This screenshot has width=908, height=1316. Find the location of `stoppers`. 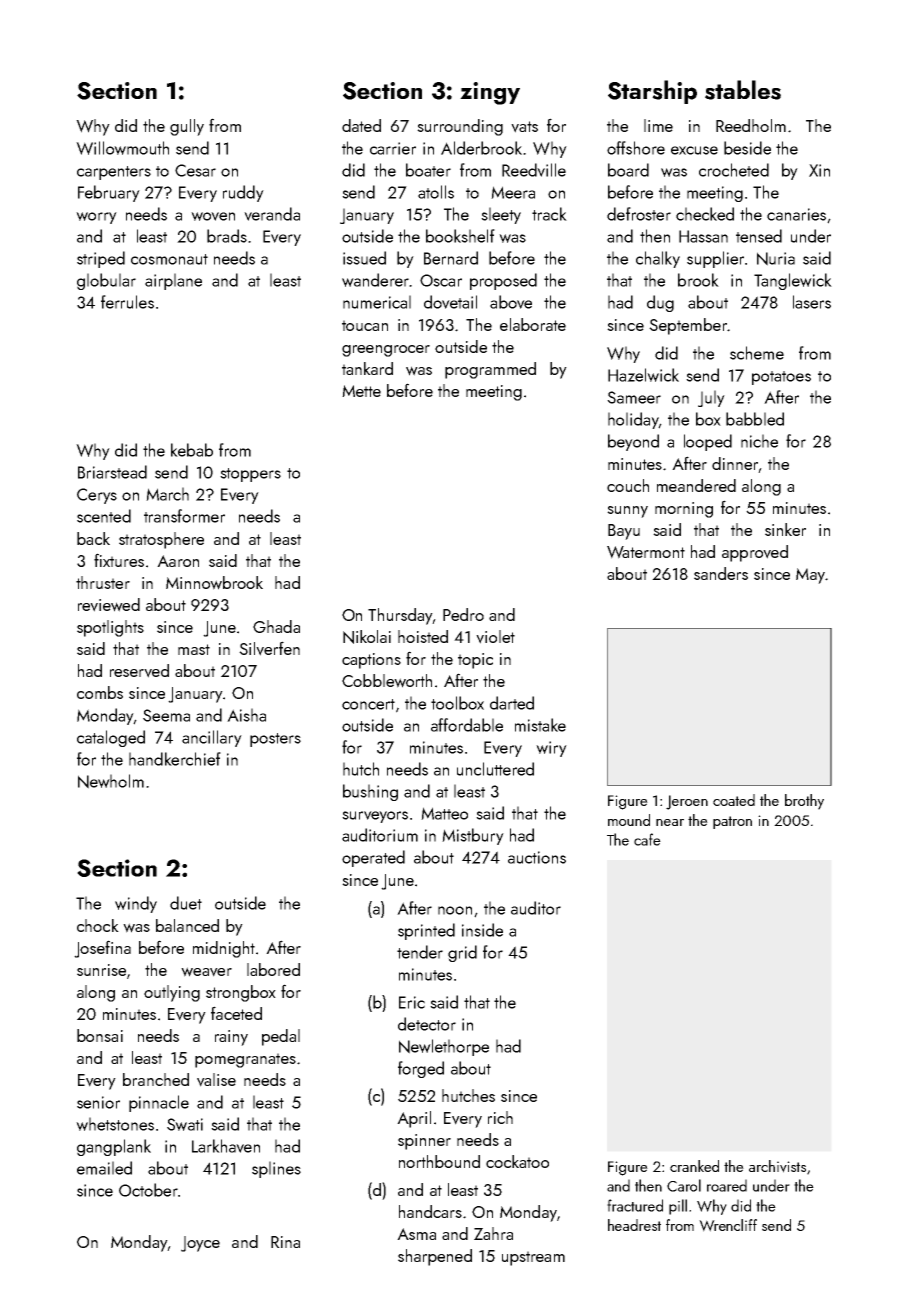

stoppers is located at coordinates (250, 475).
